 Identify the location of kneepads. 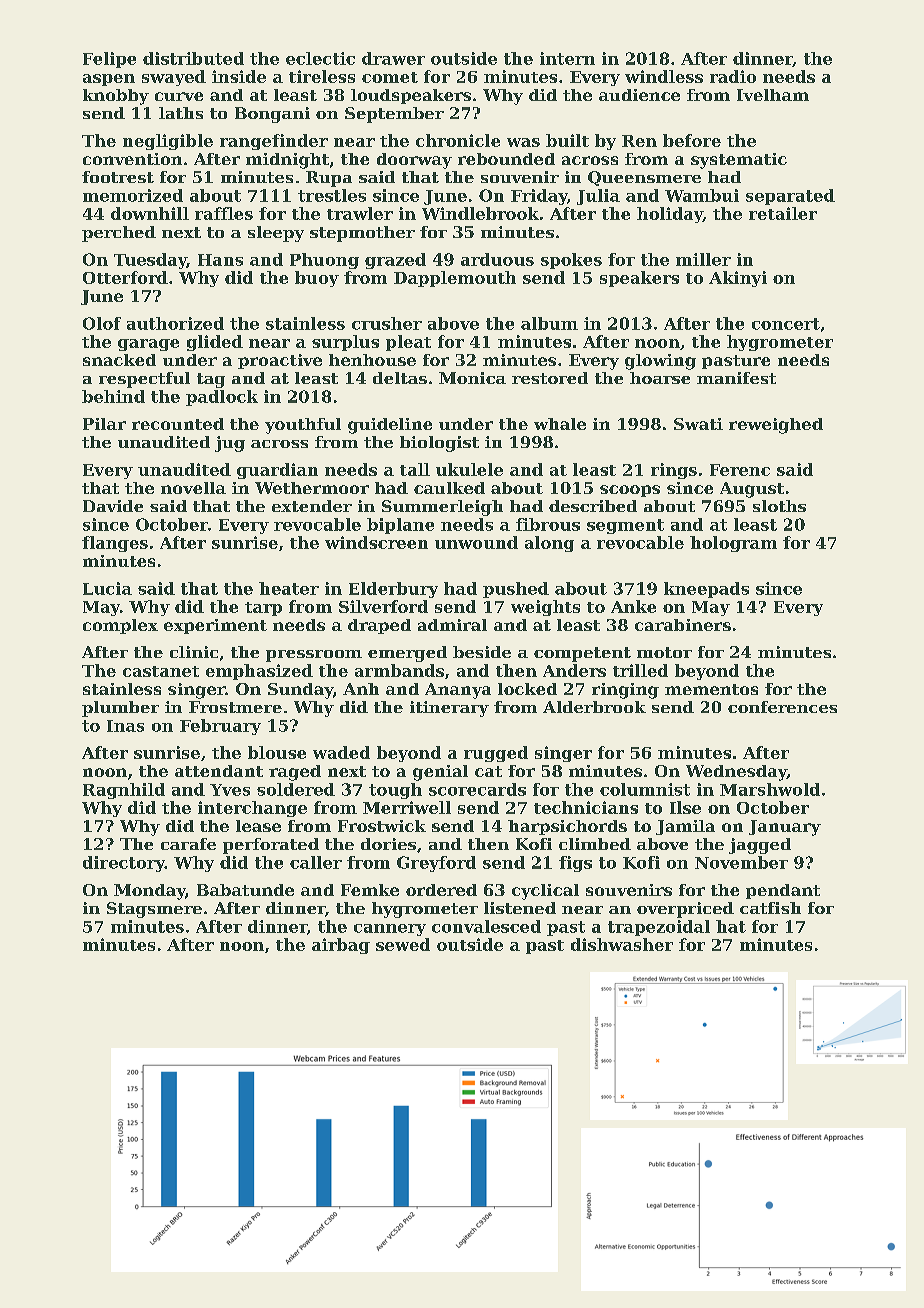
(706, 590).
